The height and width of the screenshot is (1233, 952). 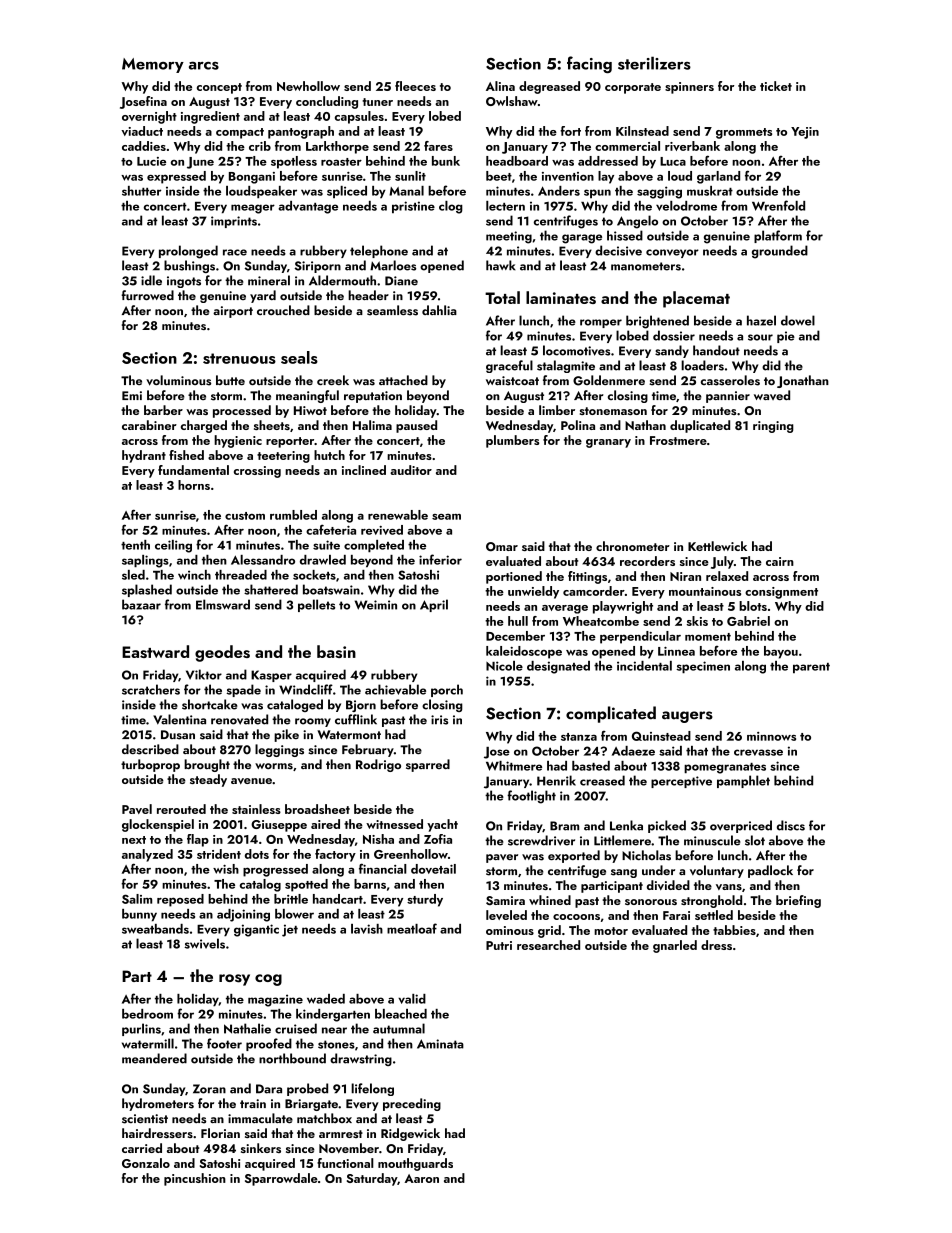 I want to click on Yejin, so click(x=805, y=133).
